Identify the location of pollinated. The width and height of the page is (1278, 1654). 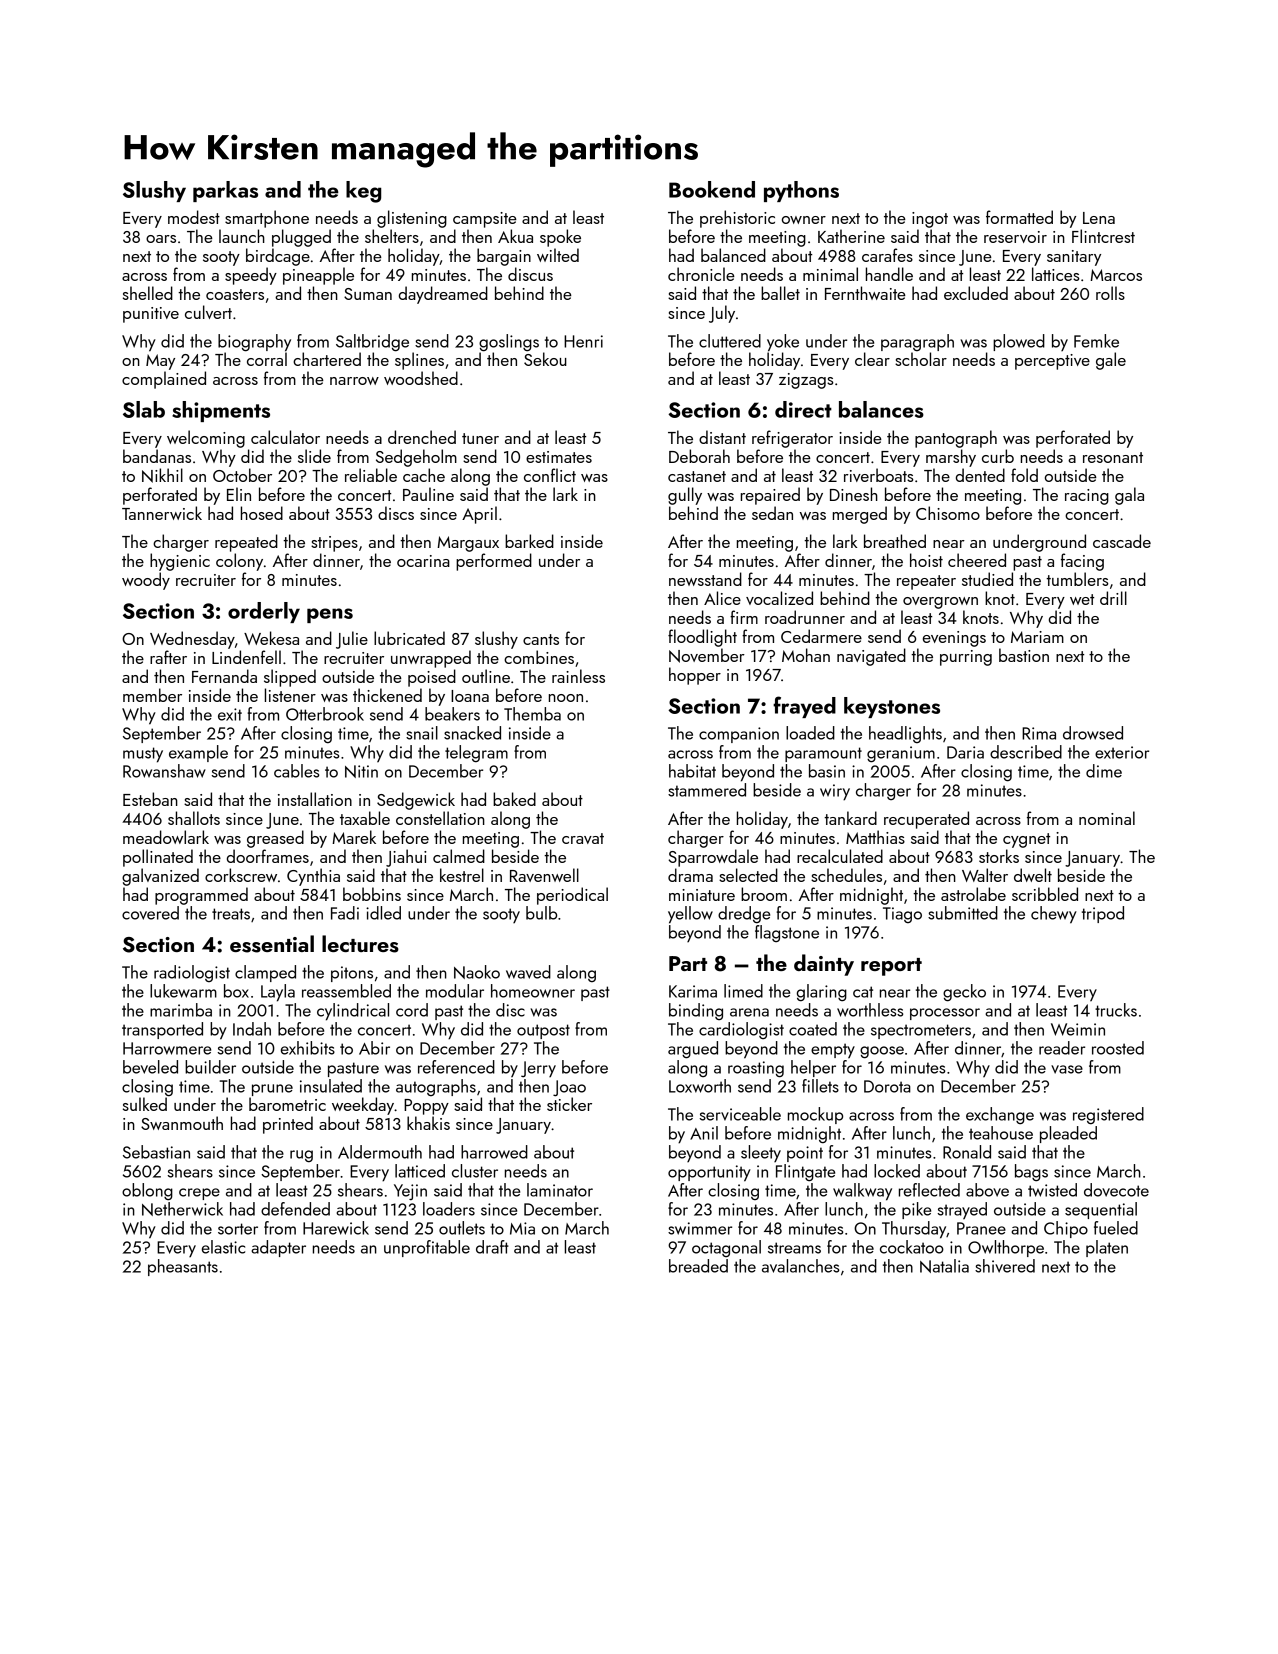
(158, 858).
